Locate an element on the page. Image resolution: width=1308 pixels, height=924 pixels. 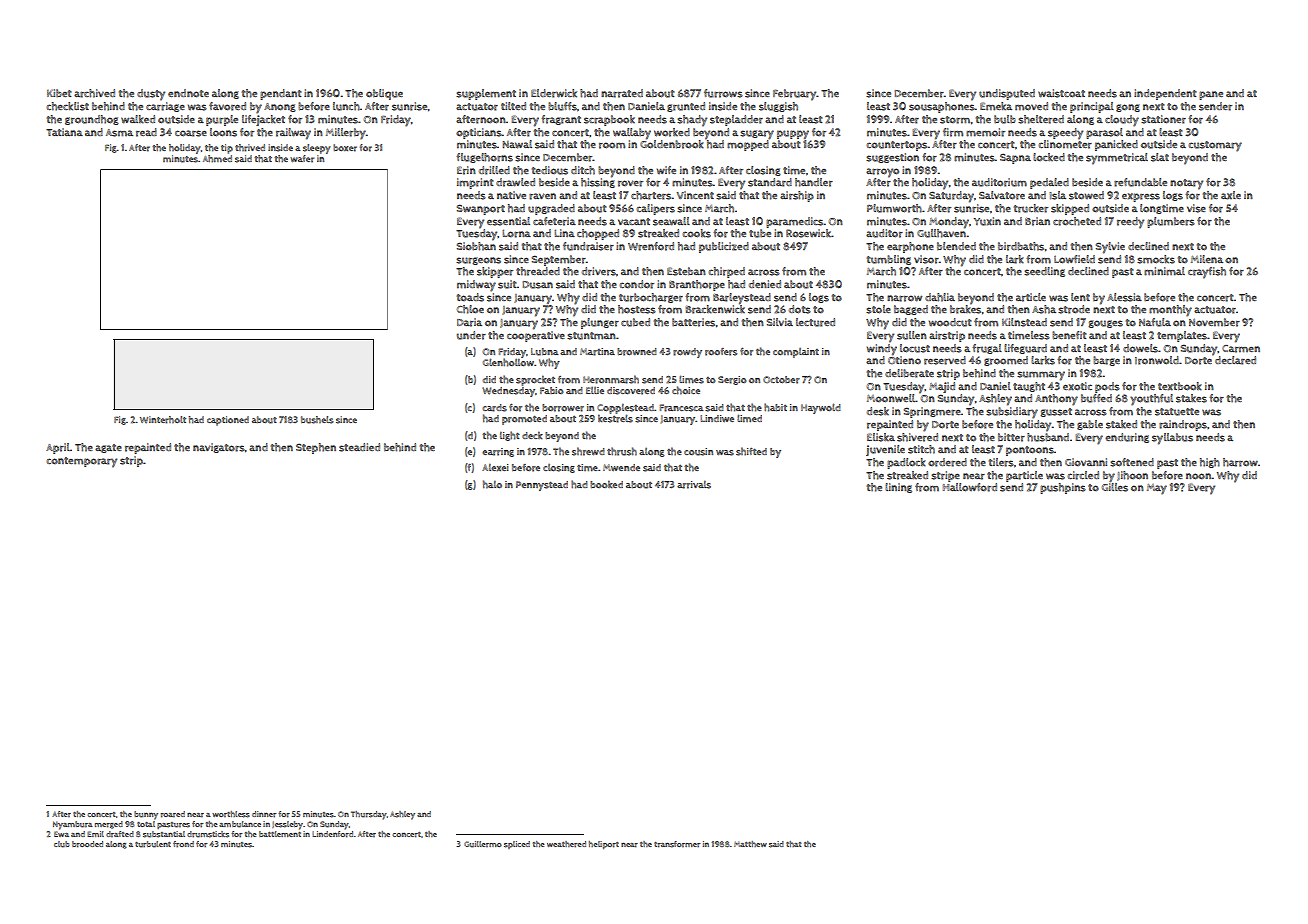
Matthew is located at coordinates (750, 844).
